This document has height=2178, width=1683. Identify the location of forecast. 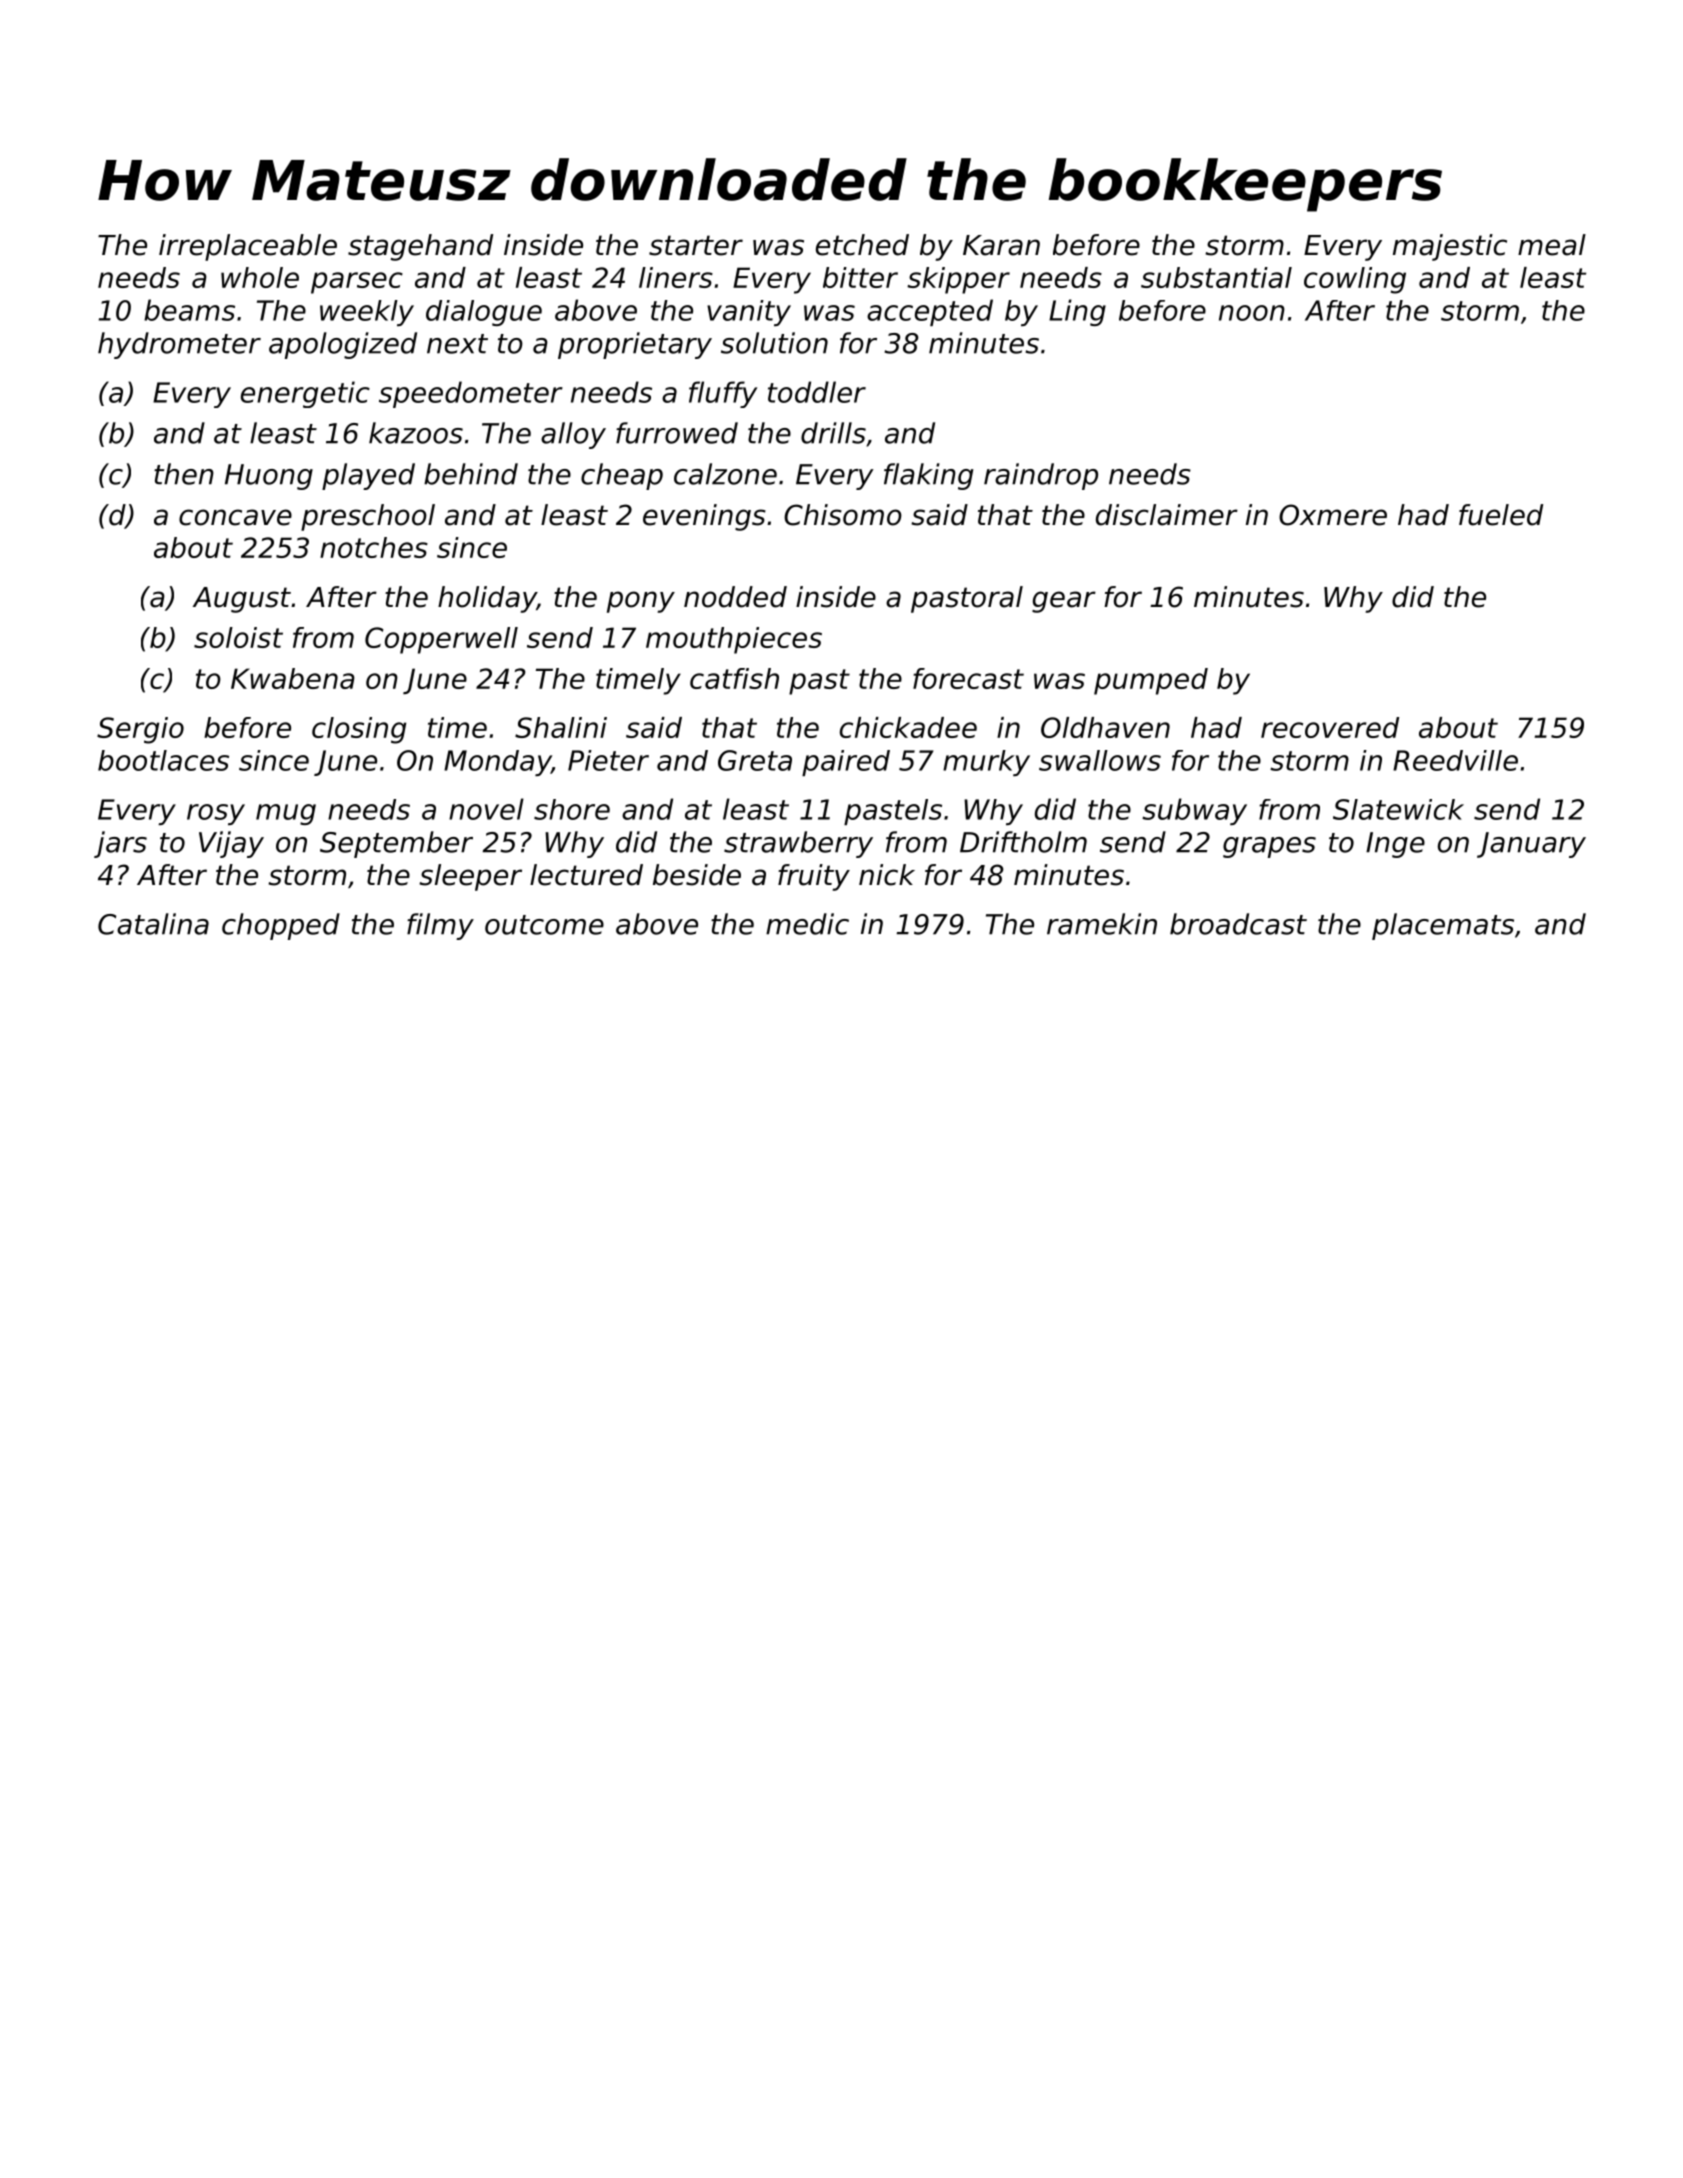
(968, 678).
